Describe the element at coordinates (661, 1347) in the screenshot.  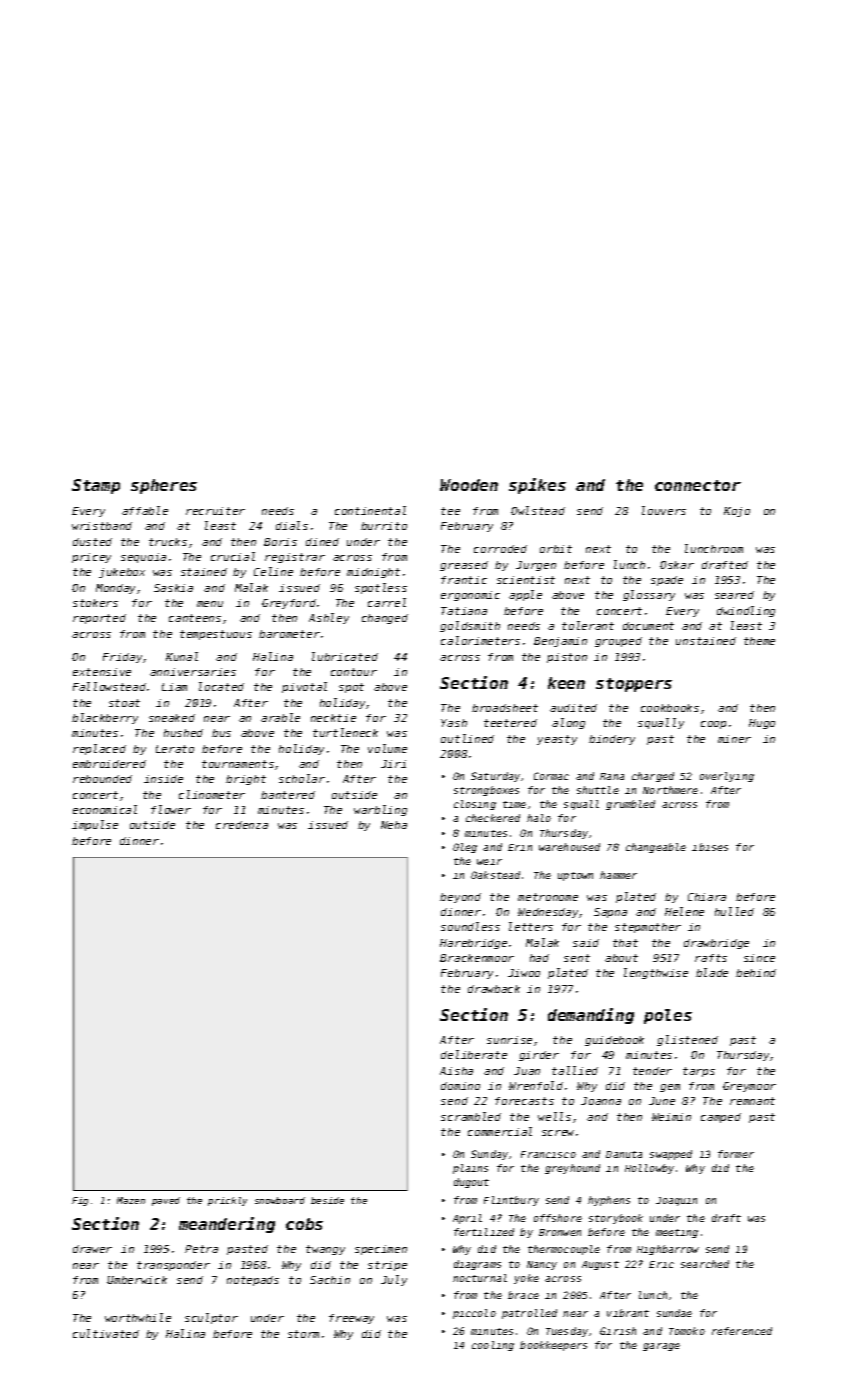
I see `garage` at that location.
